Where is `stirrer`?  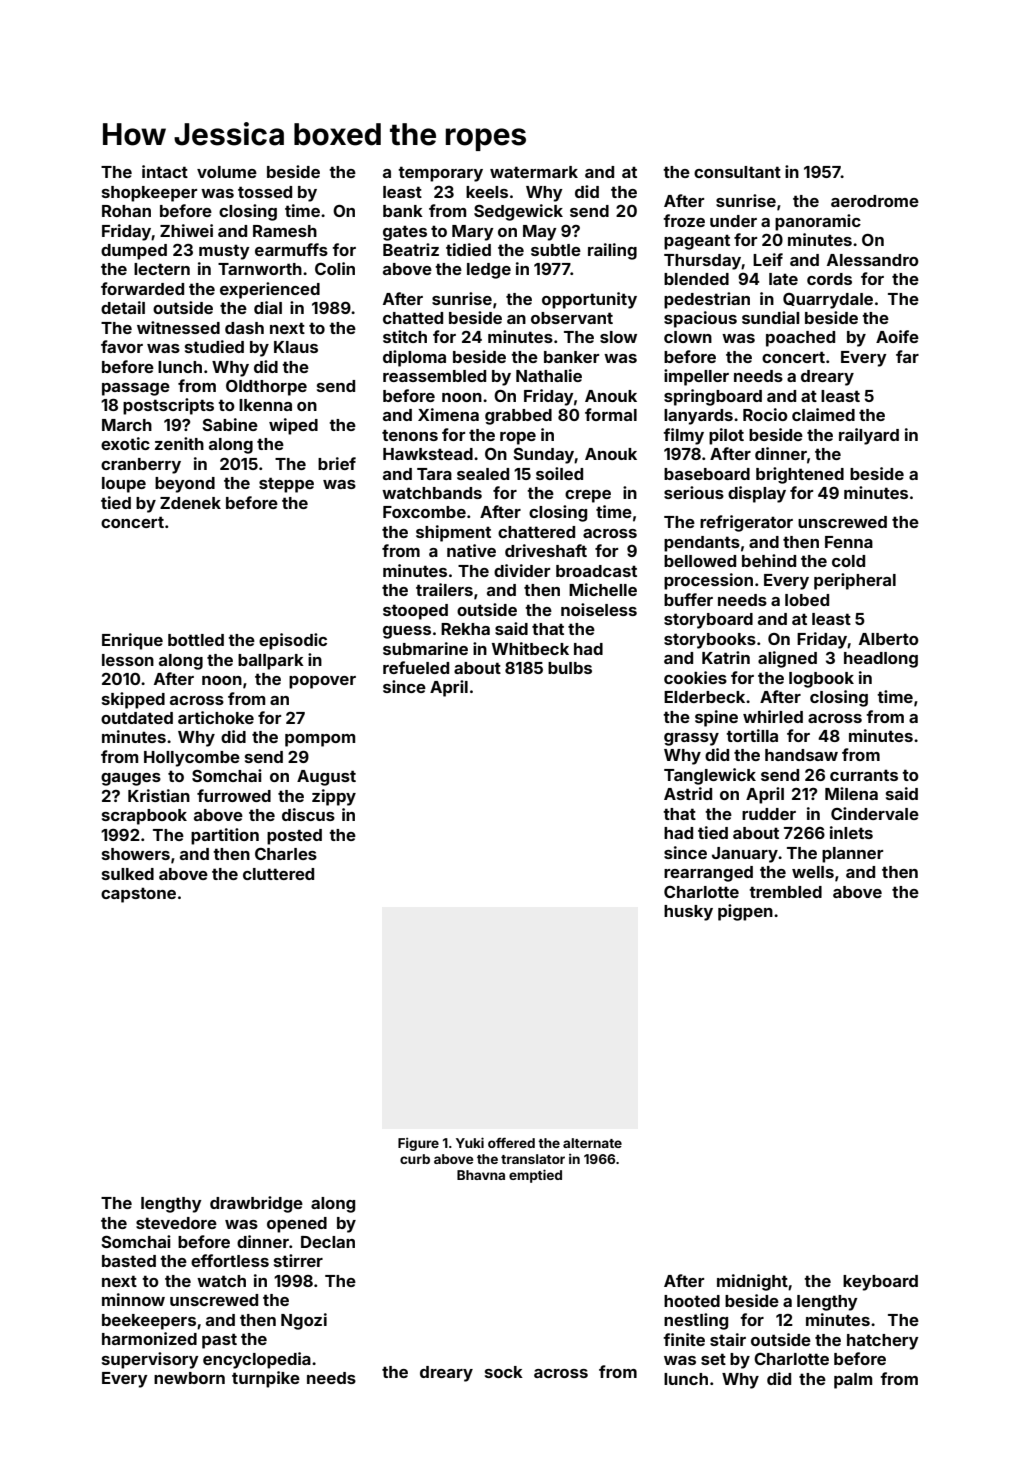 stirrer is located at coordinates (298, 1260).
